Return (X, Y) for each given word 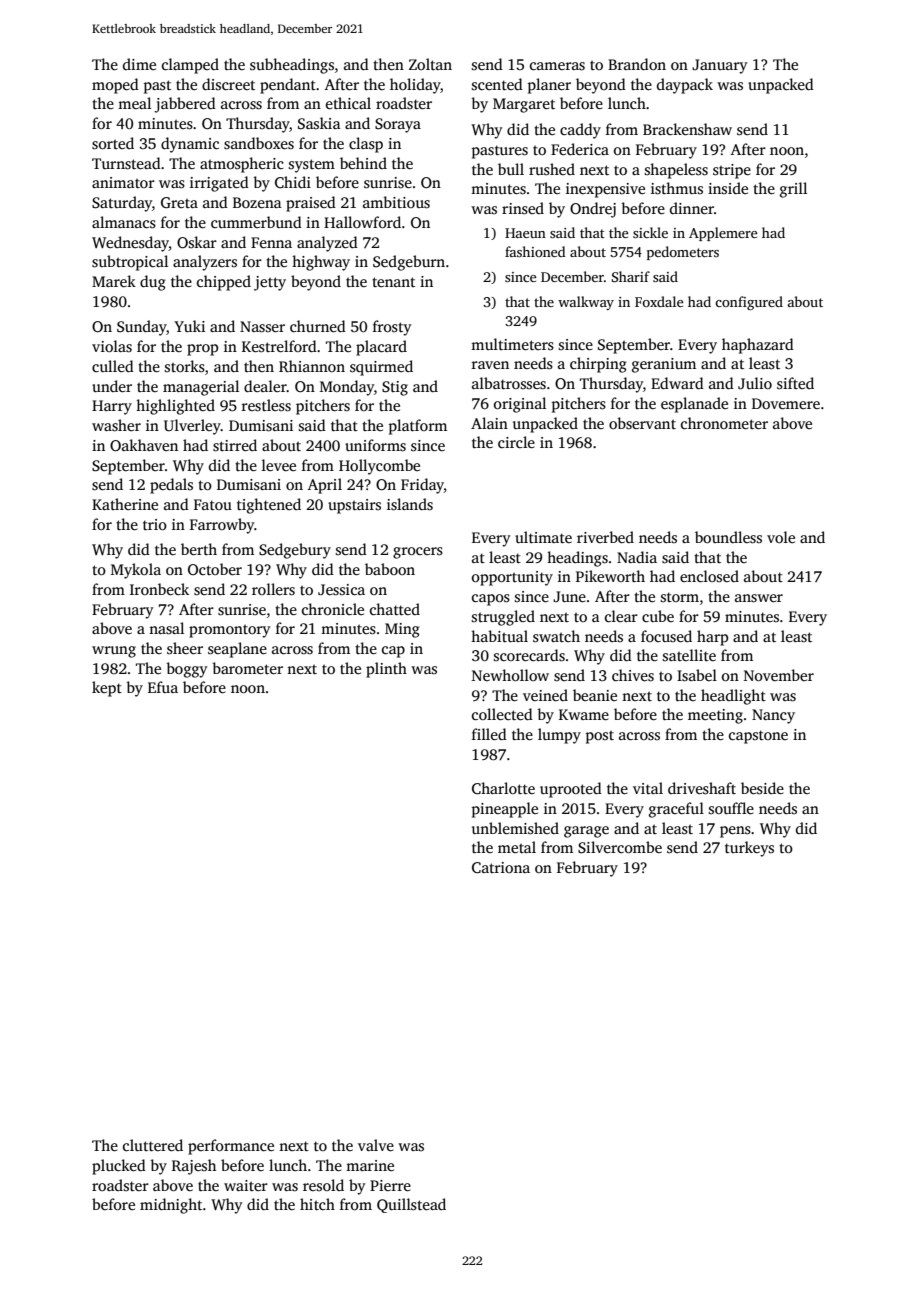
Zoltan (430, 64)
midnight (171, 1206)
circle (516, 442)
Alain (489, 423)
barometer (247, 668)
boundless (728, 537)
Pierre (390, 1185)
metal (517, 847)
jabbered (185, 105)
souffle (731, 808)
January (720, 66)
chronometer (724, 423)
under (112, 386)
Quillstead (411, 1205)
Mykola (136, 571)
